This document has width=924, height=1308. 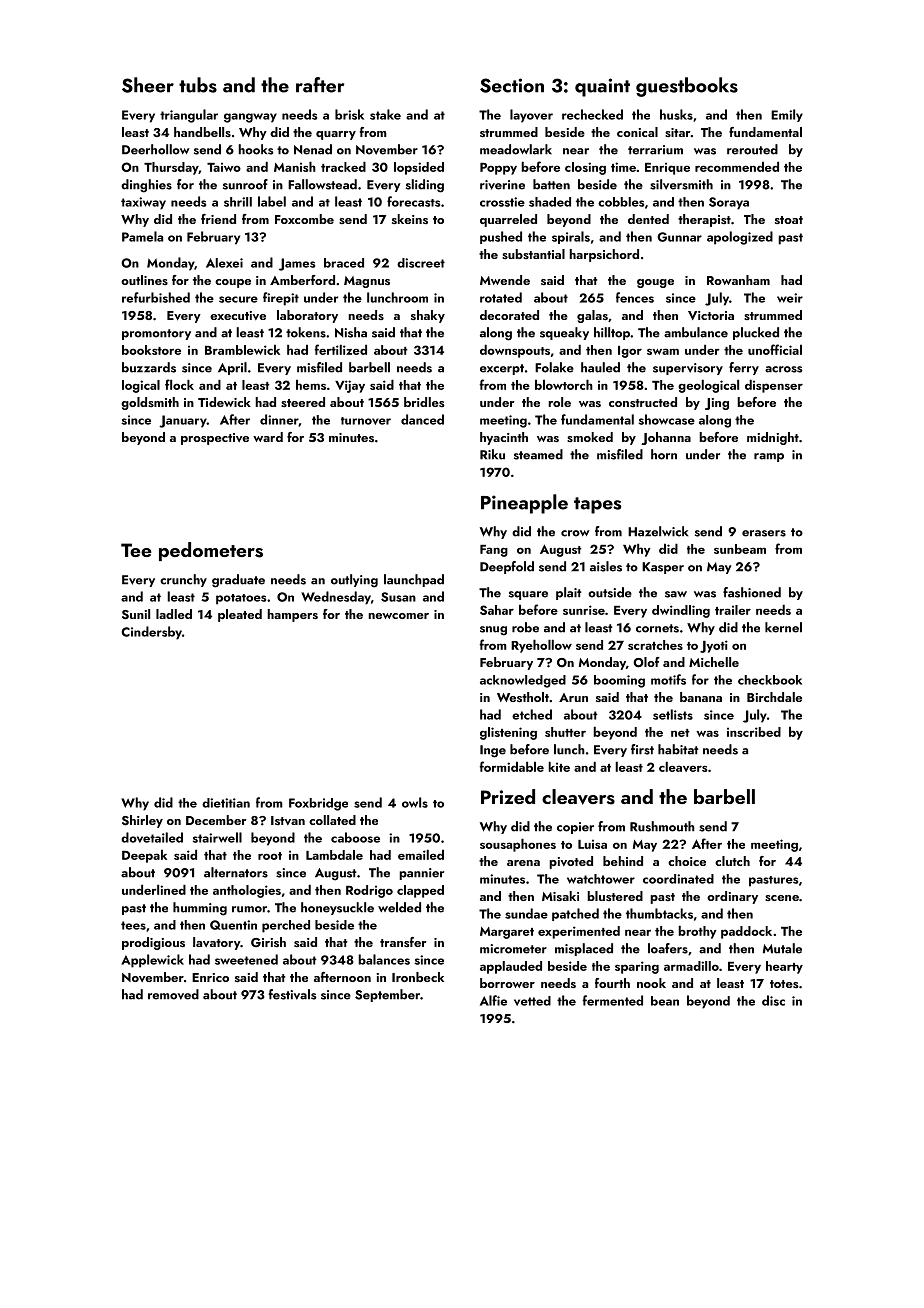 I want to click on removed, so click(x=173, y=994).
